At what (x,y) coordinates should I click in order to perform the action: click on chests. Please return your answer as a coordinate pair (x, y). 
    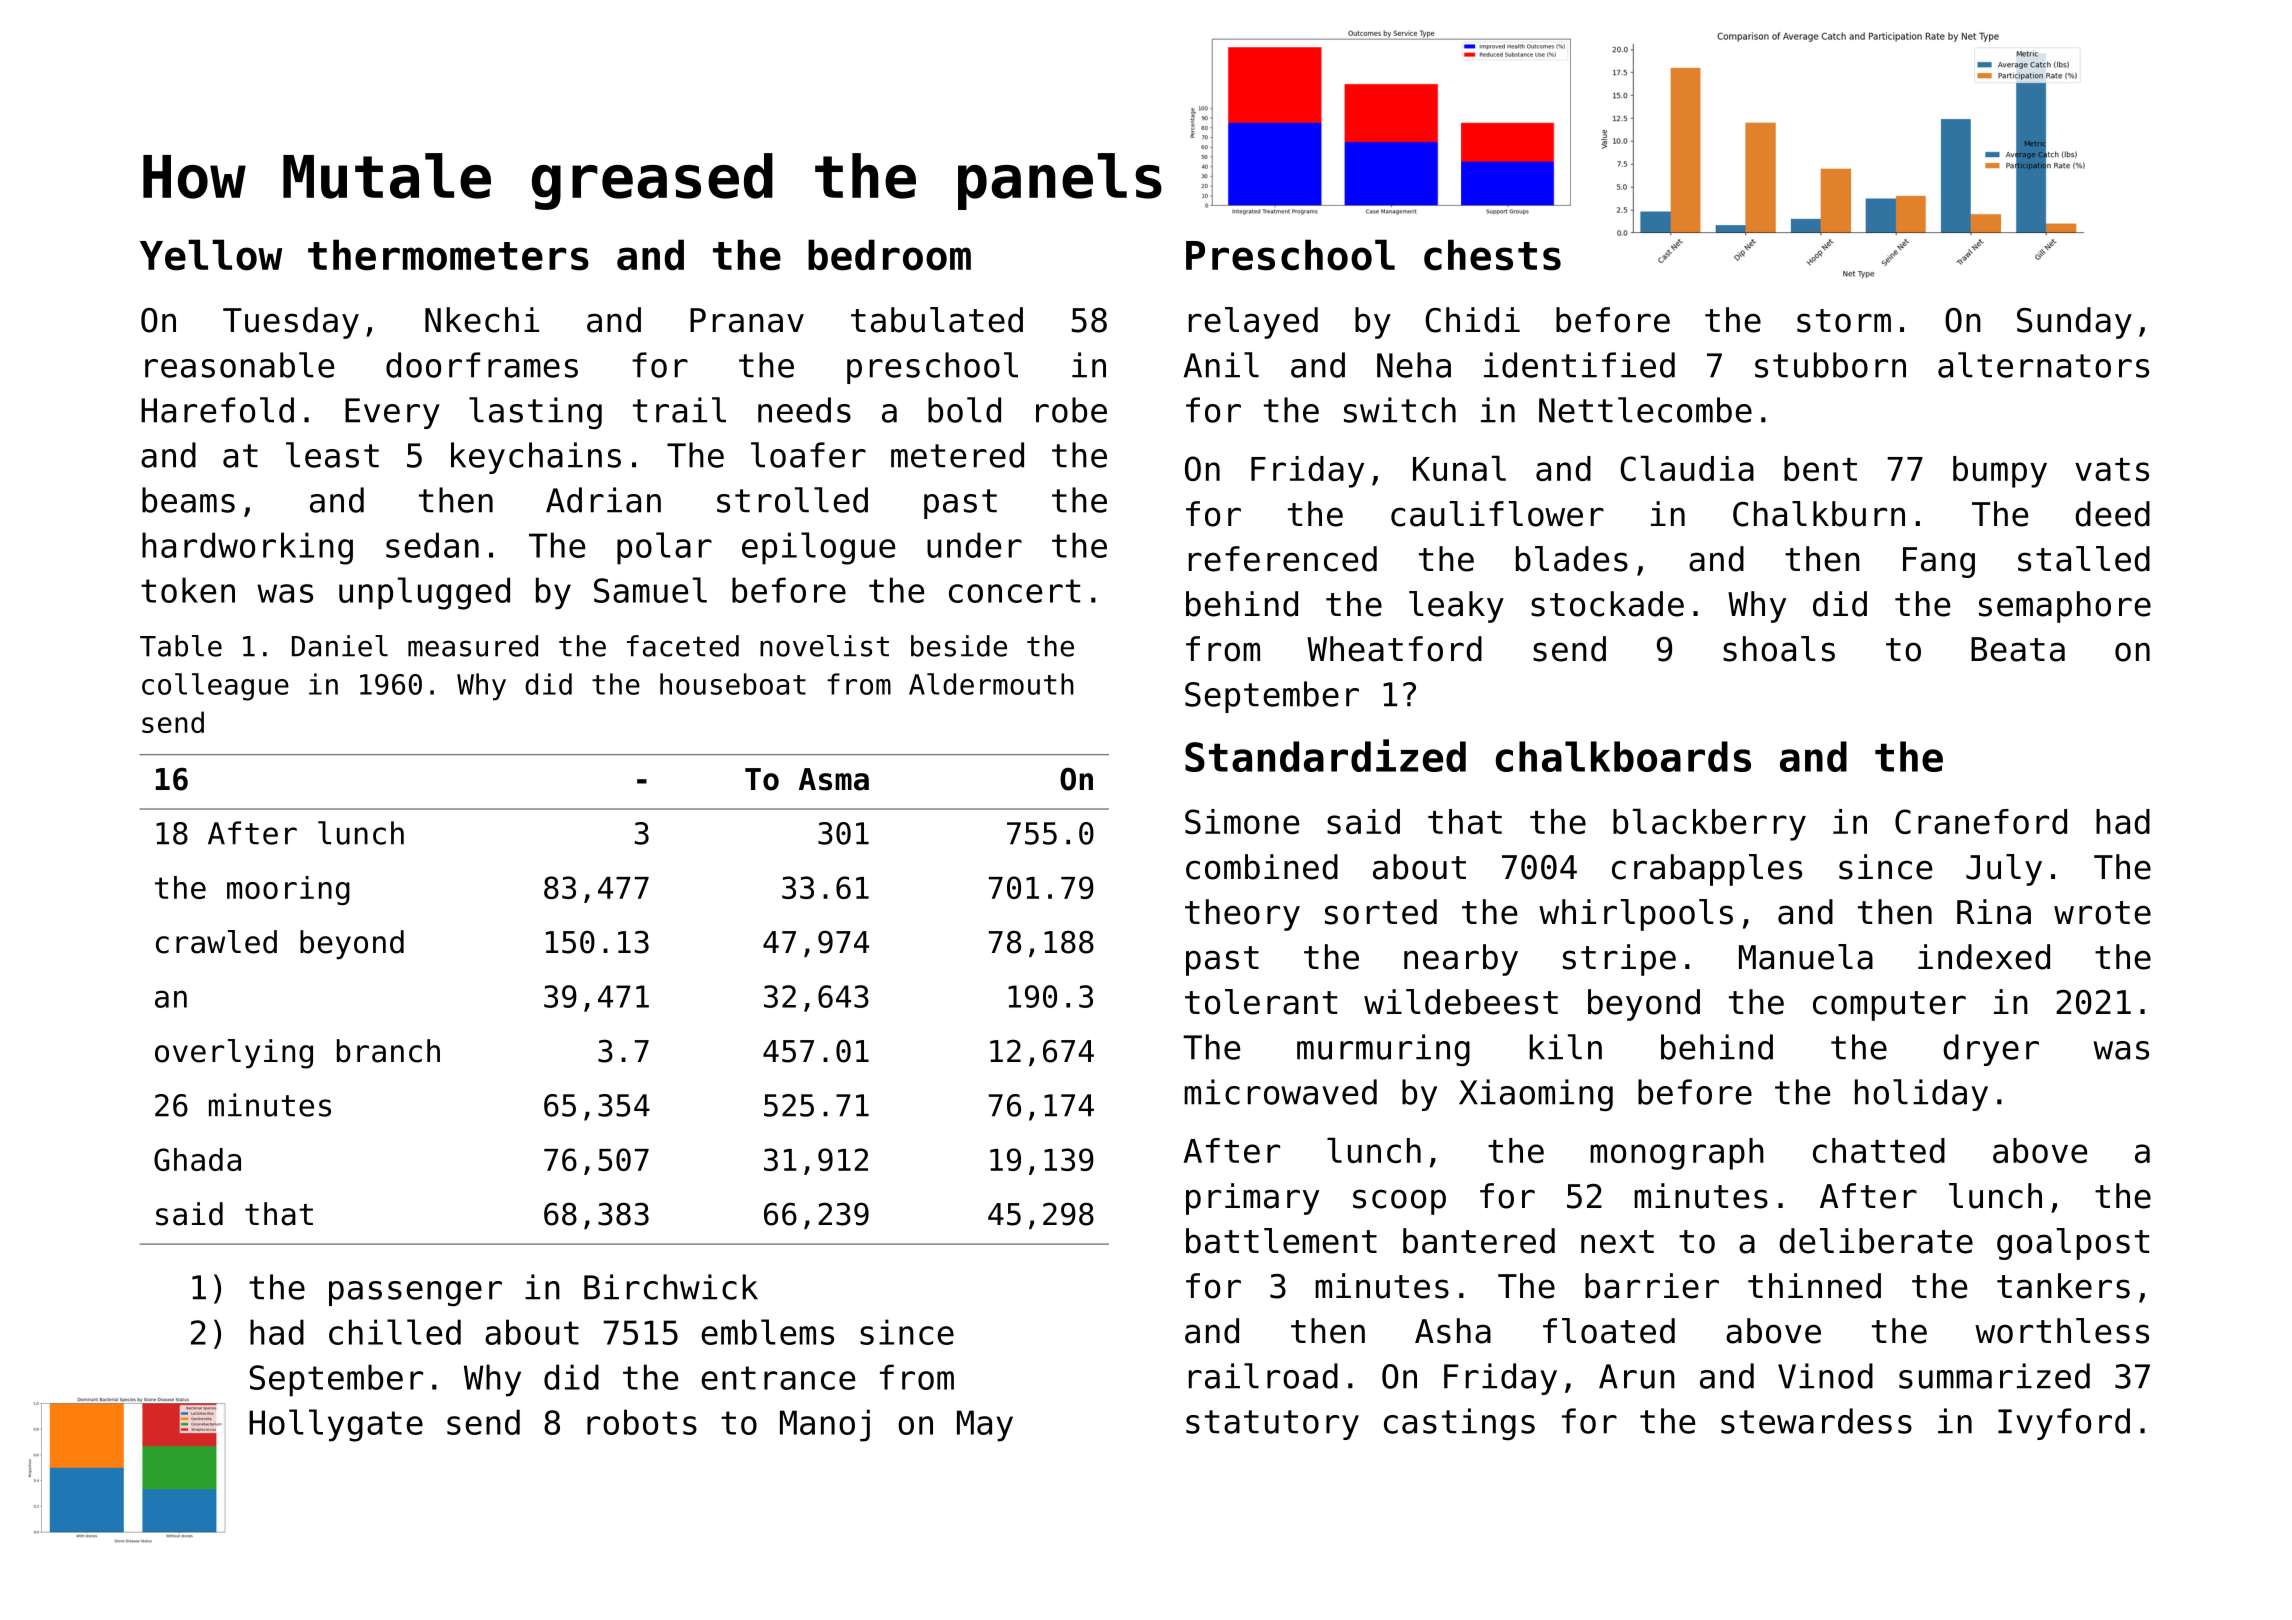
    Looking at the image, I should click on (1492, 255).
